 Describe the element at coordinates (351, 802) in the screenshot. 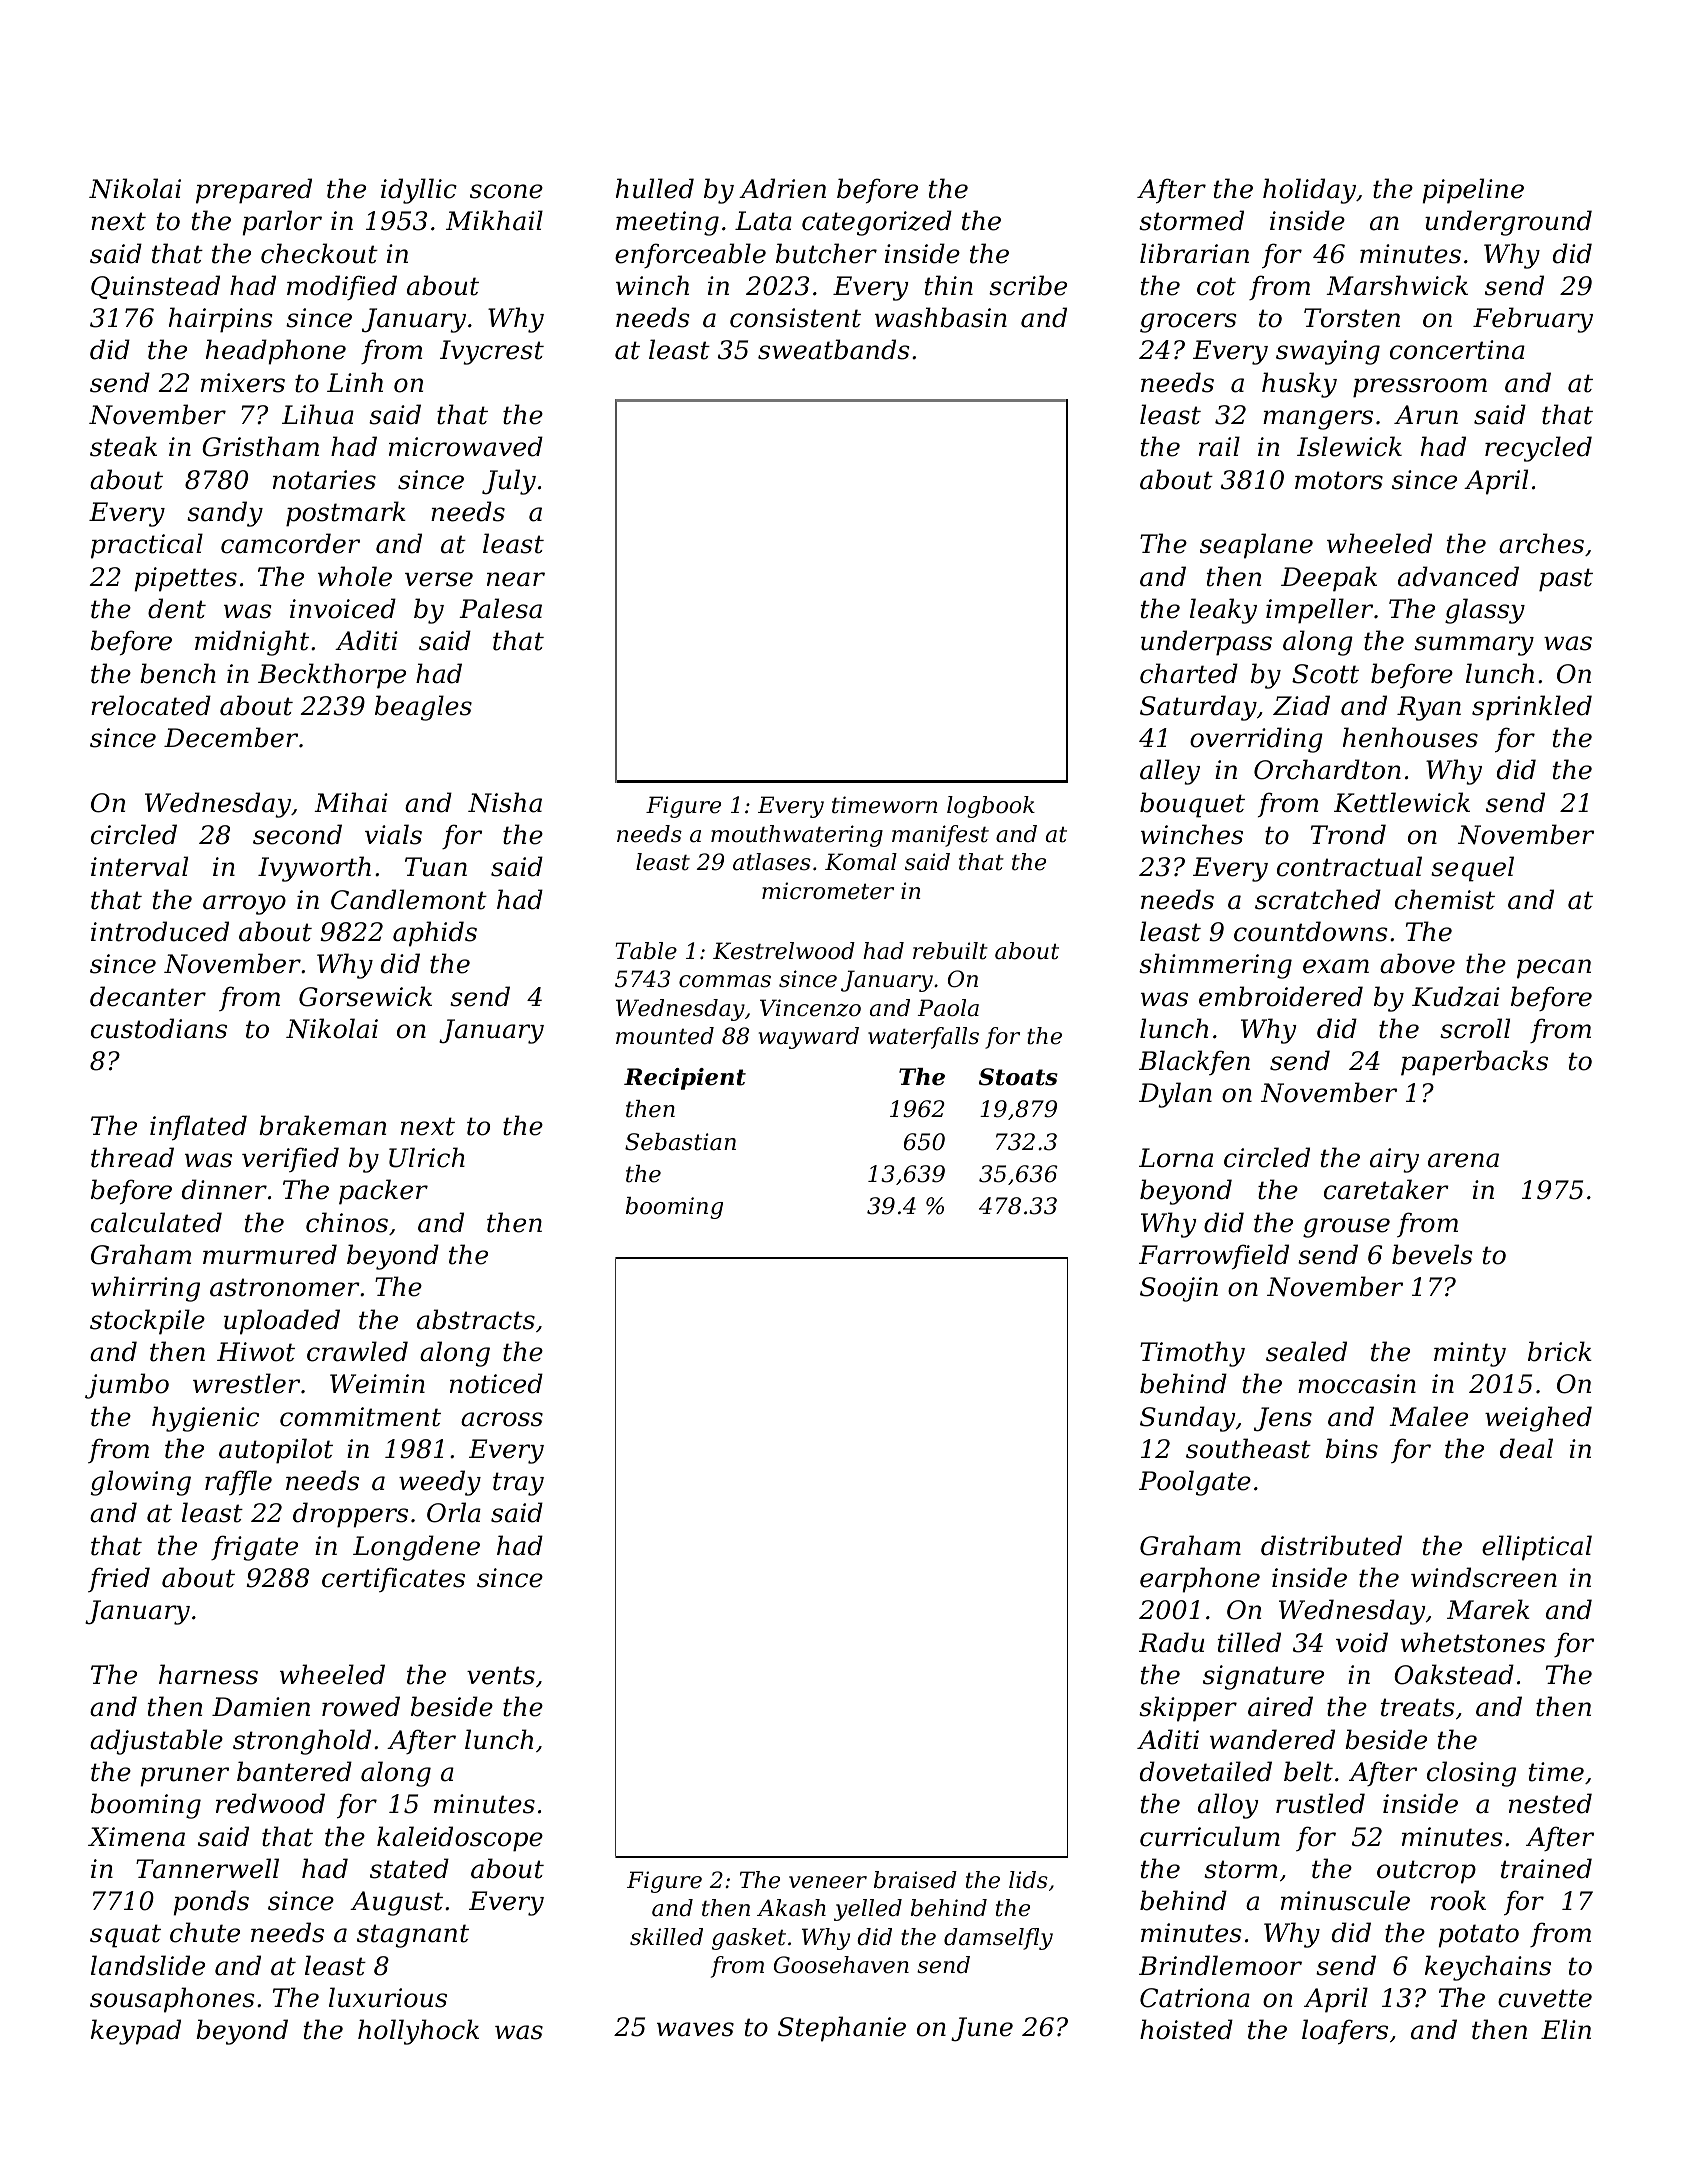

I see `Mihai` at that location.
